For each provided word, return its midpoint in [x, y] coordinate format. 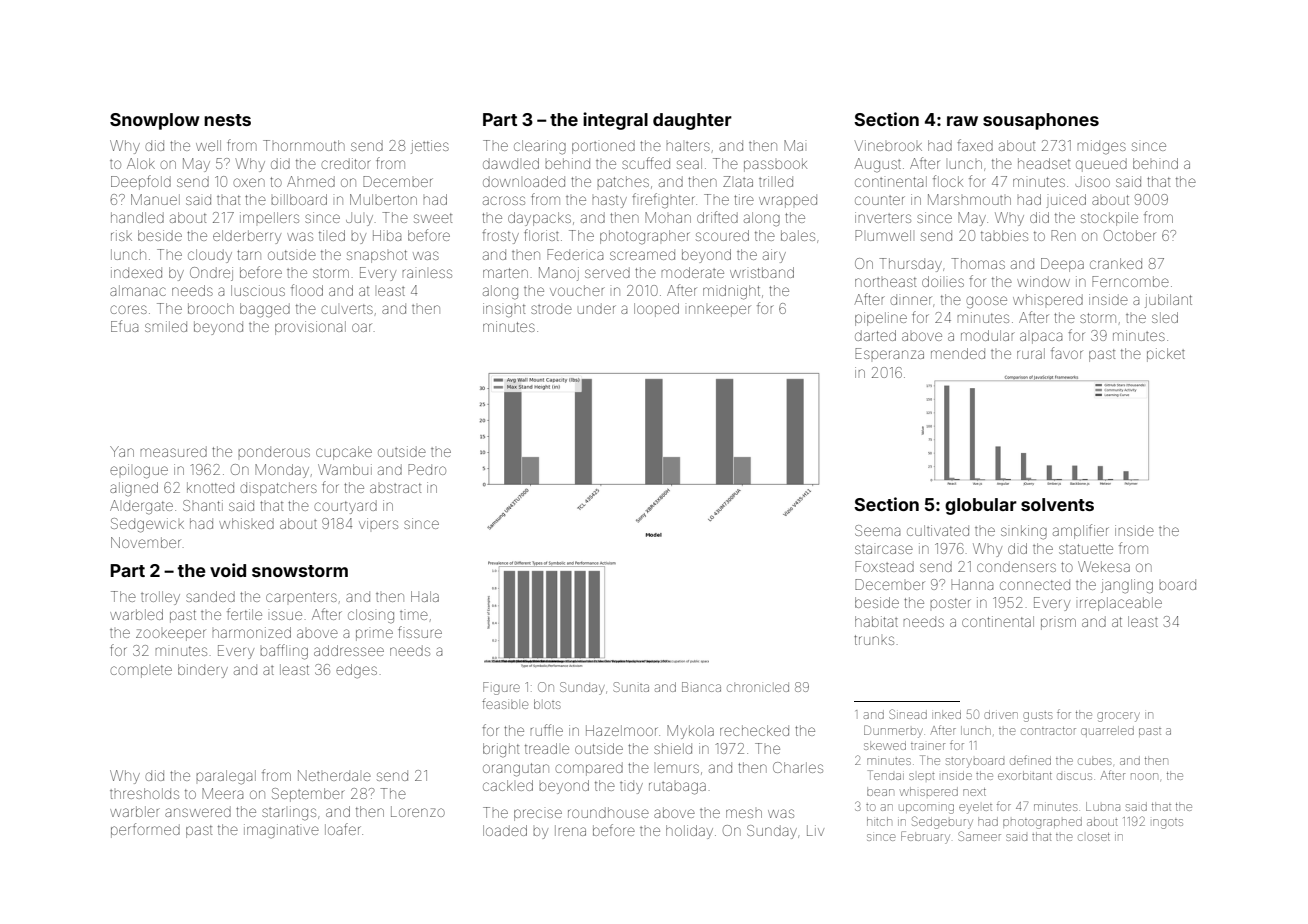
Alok [141, 163]
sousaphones [1041, 121]
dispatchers [279, 489]
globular [981, 506]
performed [145, 830]
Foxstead [884, 566]
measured [173, 451]
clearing [540, 147]
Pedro [427, 469]
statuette [1086, 549]
